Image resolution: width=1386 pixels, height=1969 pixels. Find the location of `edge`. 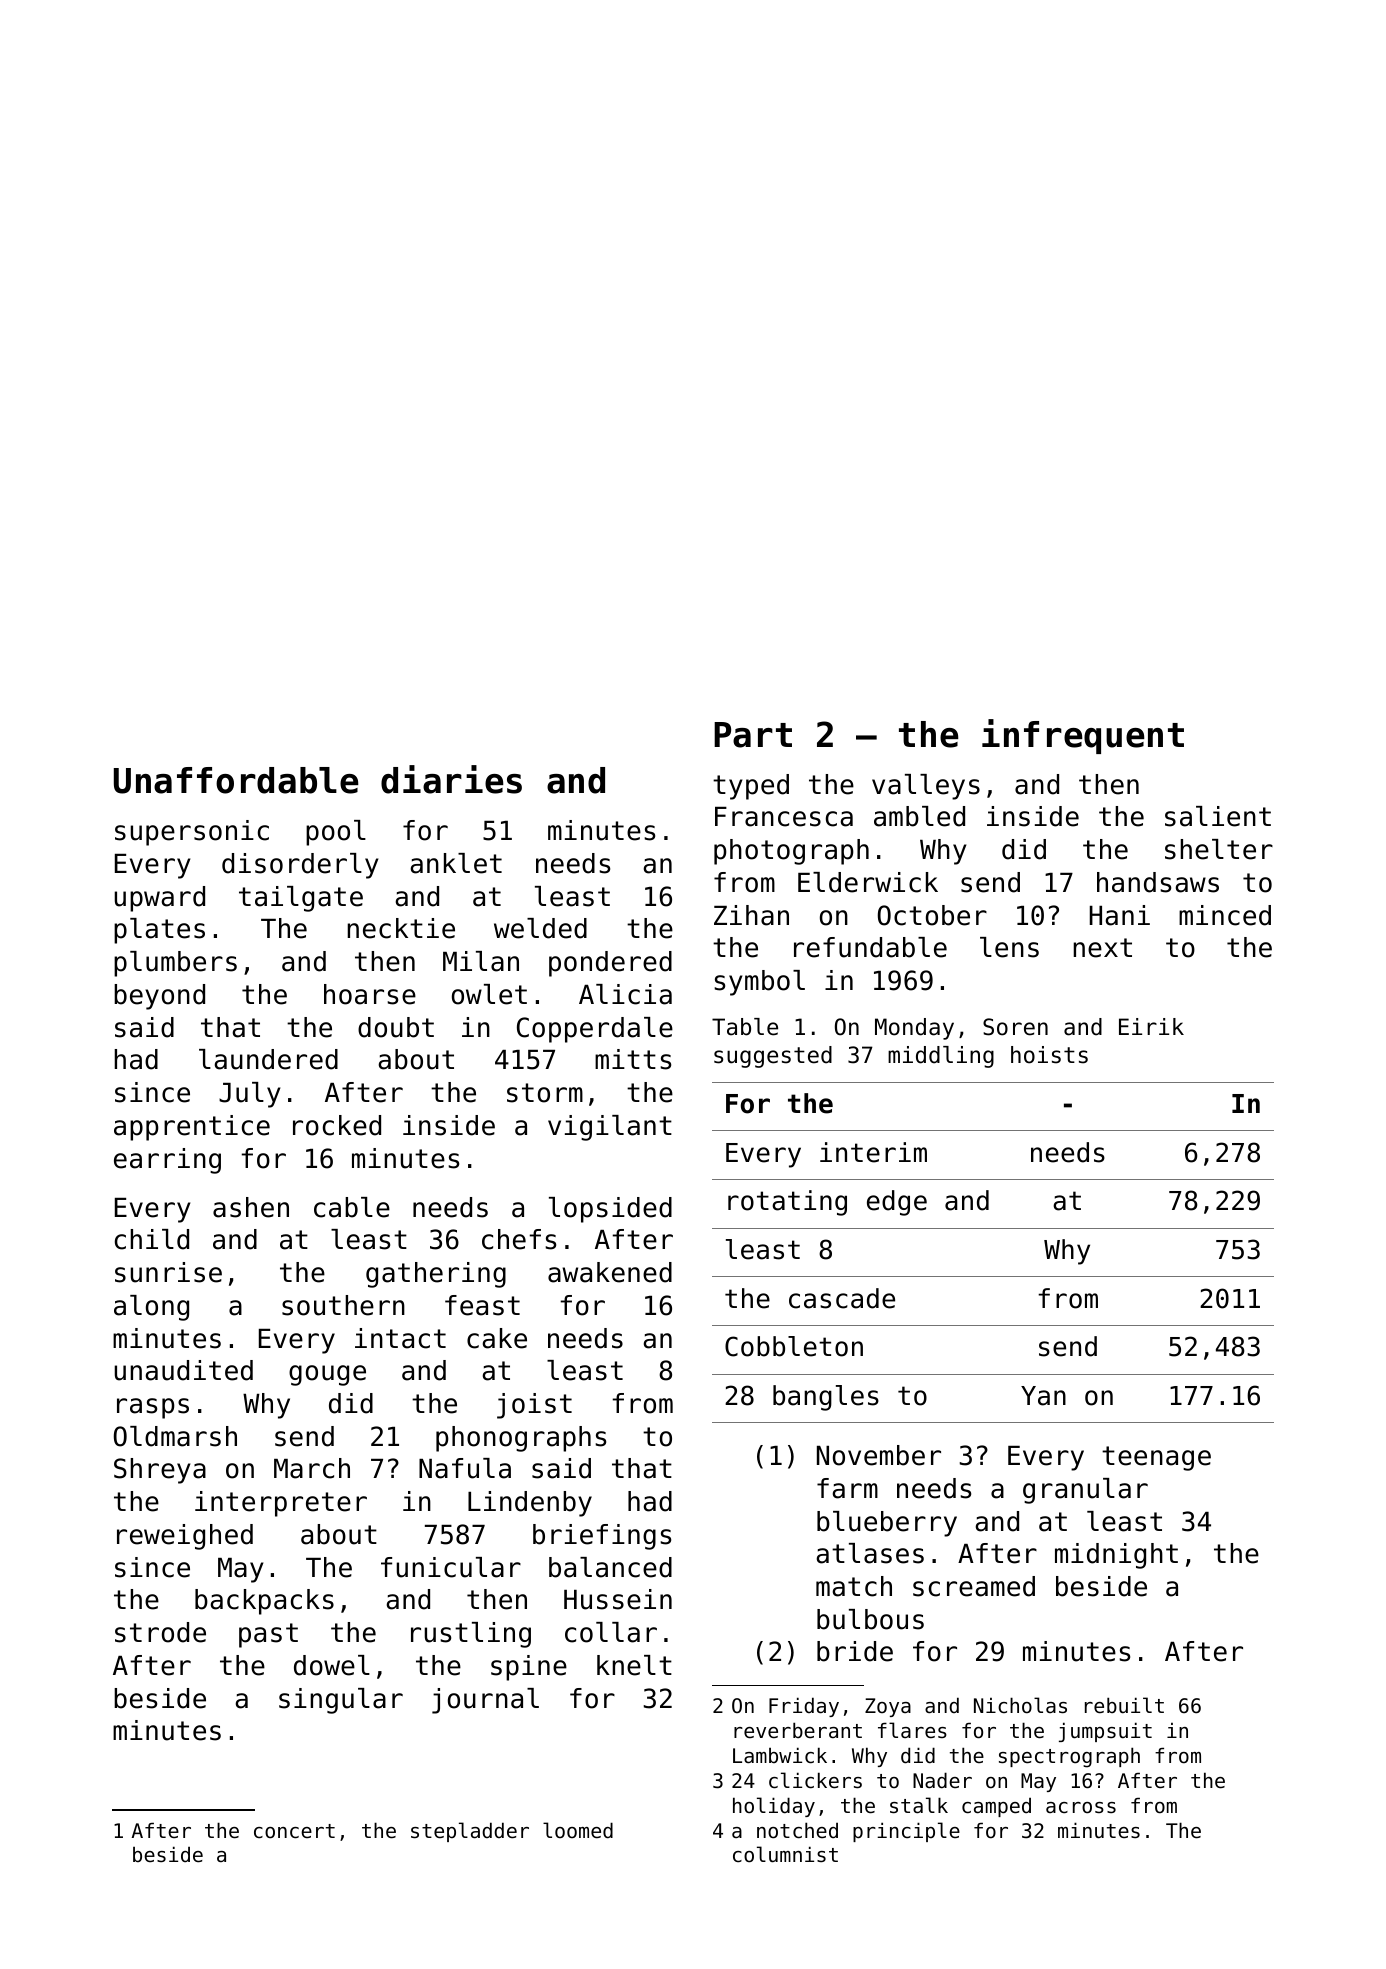

edge is located at coordinates (897, 1203).
